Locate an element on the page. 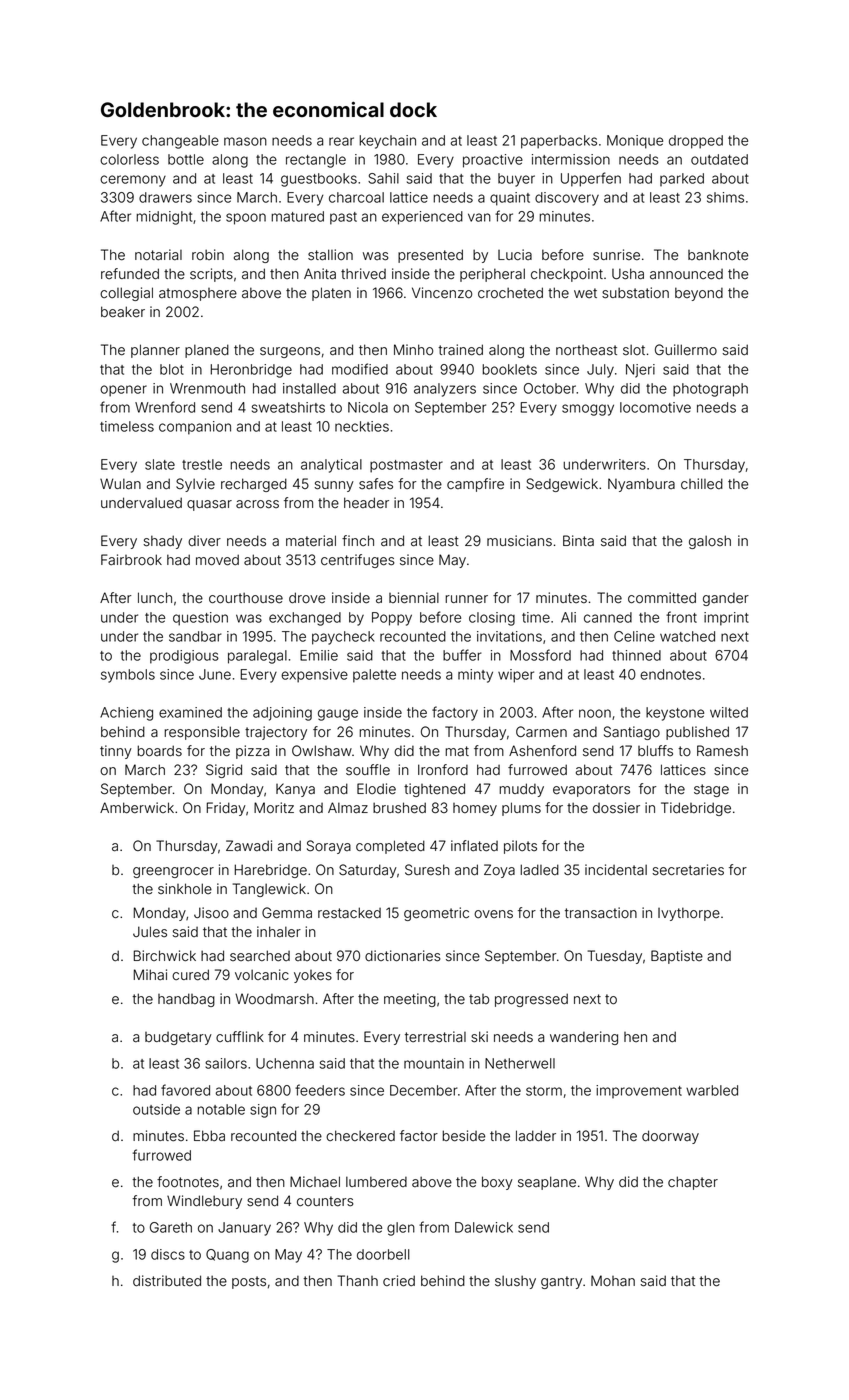  thrived is located at coordinates (363, 274).
